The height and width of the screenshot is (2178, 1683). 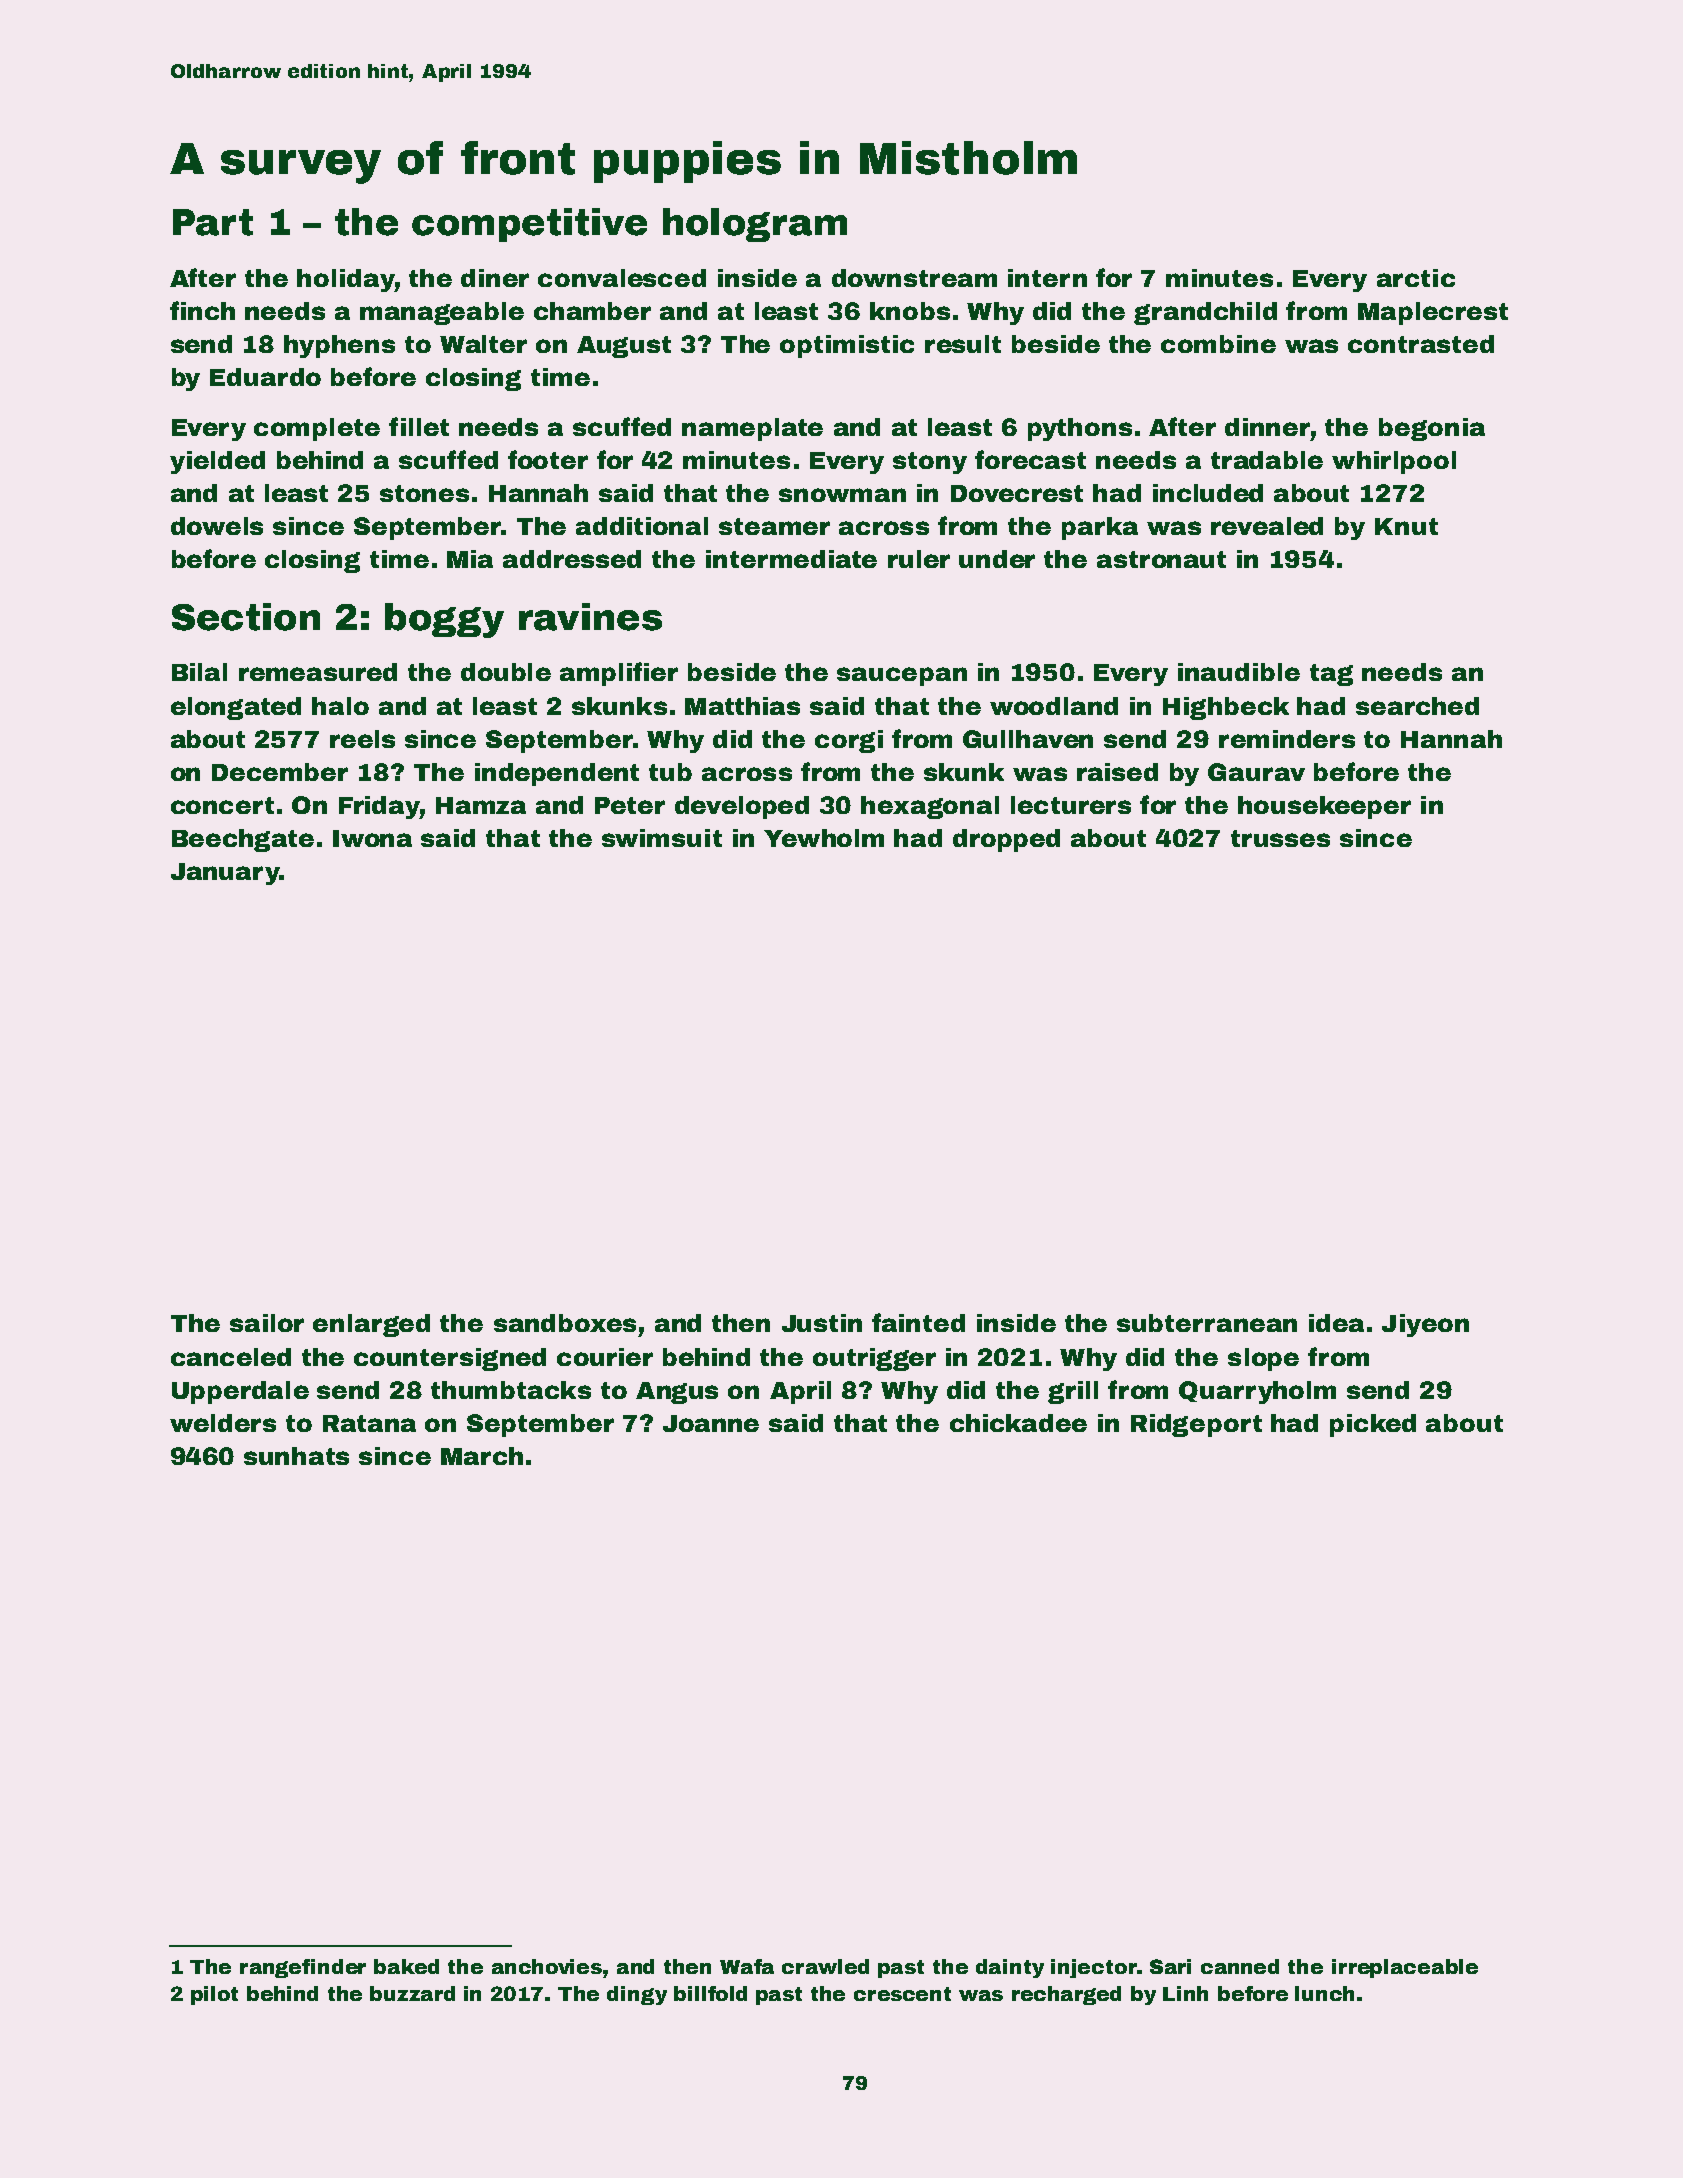 What do you see at coordinates (213, 222) in the screenshot?
I see `Part` at bounding box center [213, 222].
